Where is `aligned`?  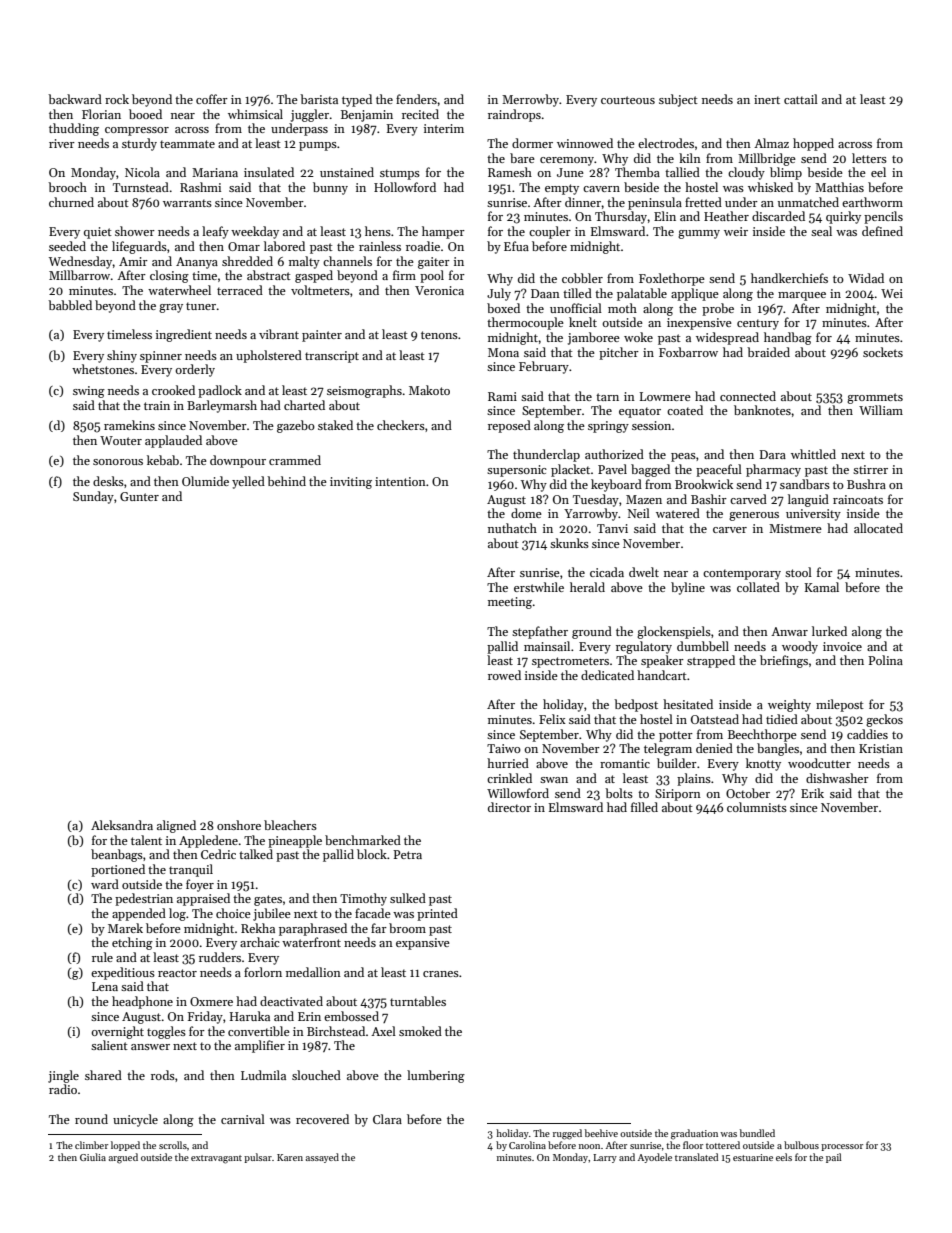 aligned is located at coordinates (176, 826).
